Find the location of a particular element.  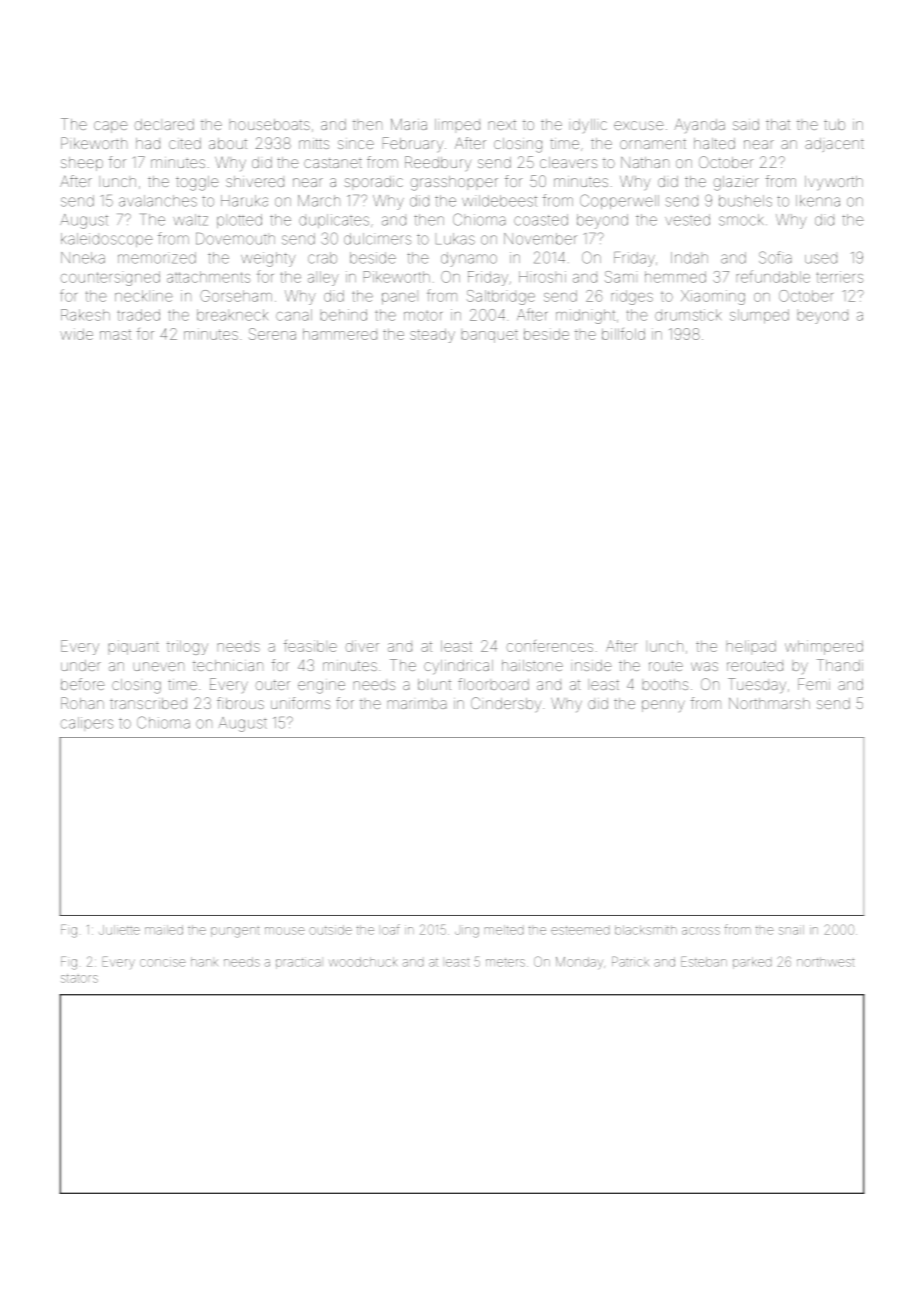

diver is located at coordinates (362, 646).
